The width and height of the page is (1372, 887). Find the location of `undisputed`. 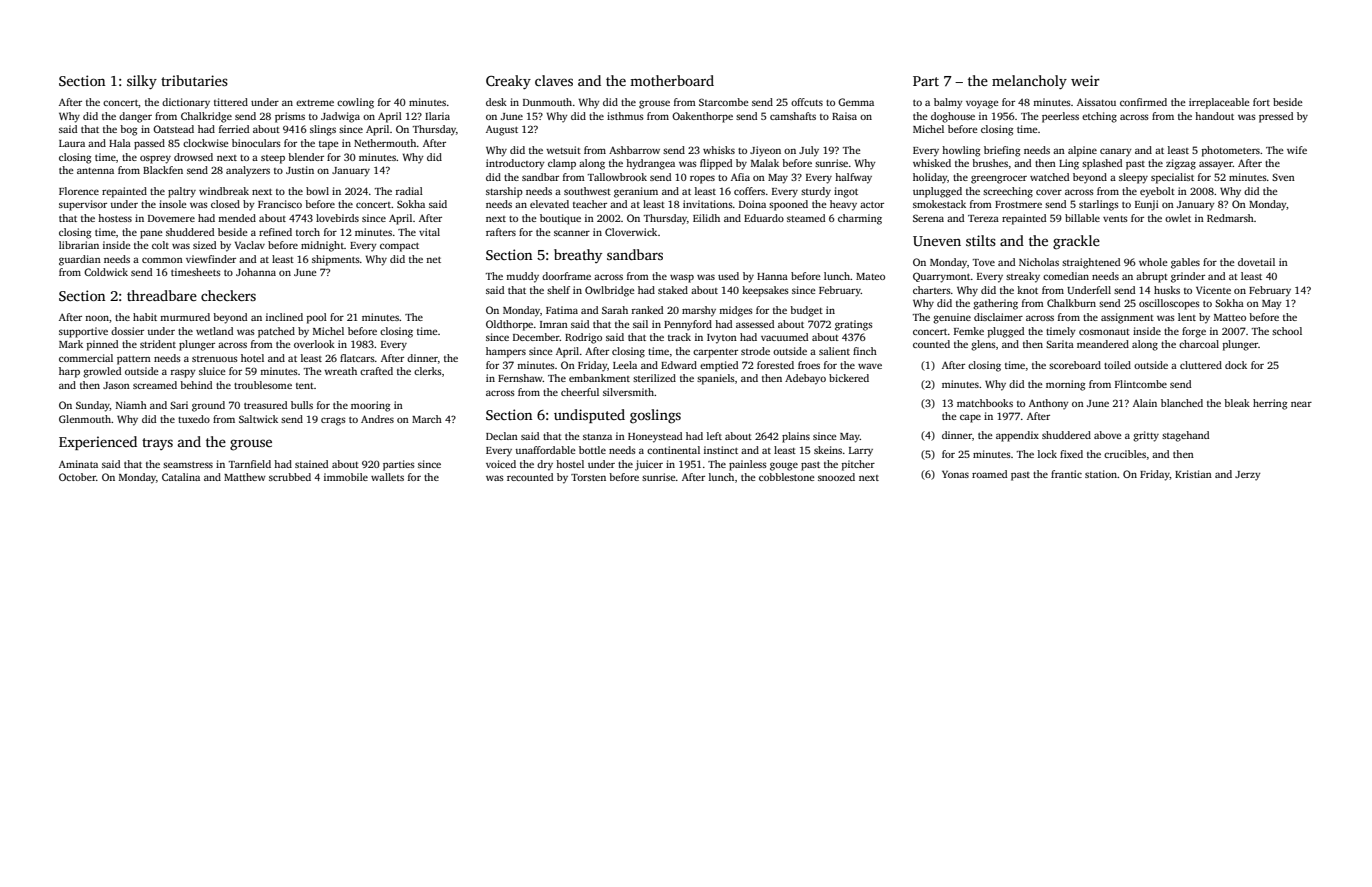

undisputed is located at coordinates (589, 416).
